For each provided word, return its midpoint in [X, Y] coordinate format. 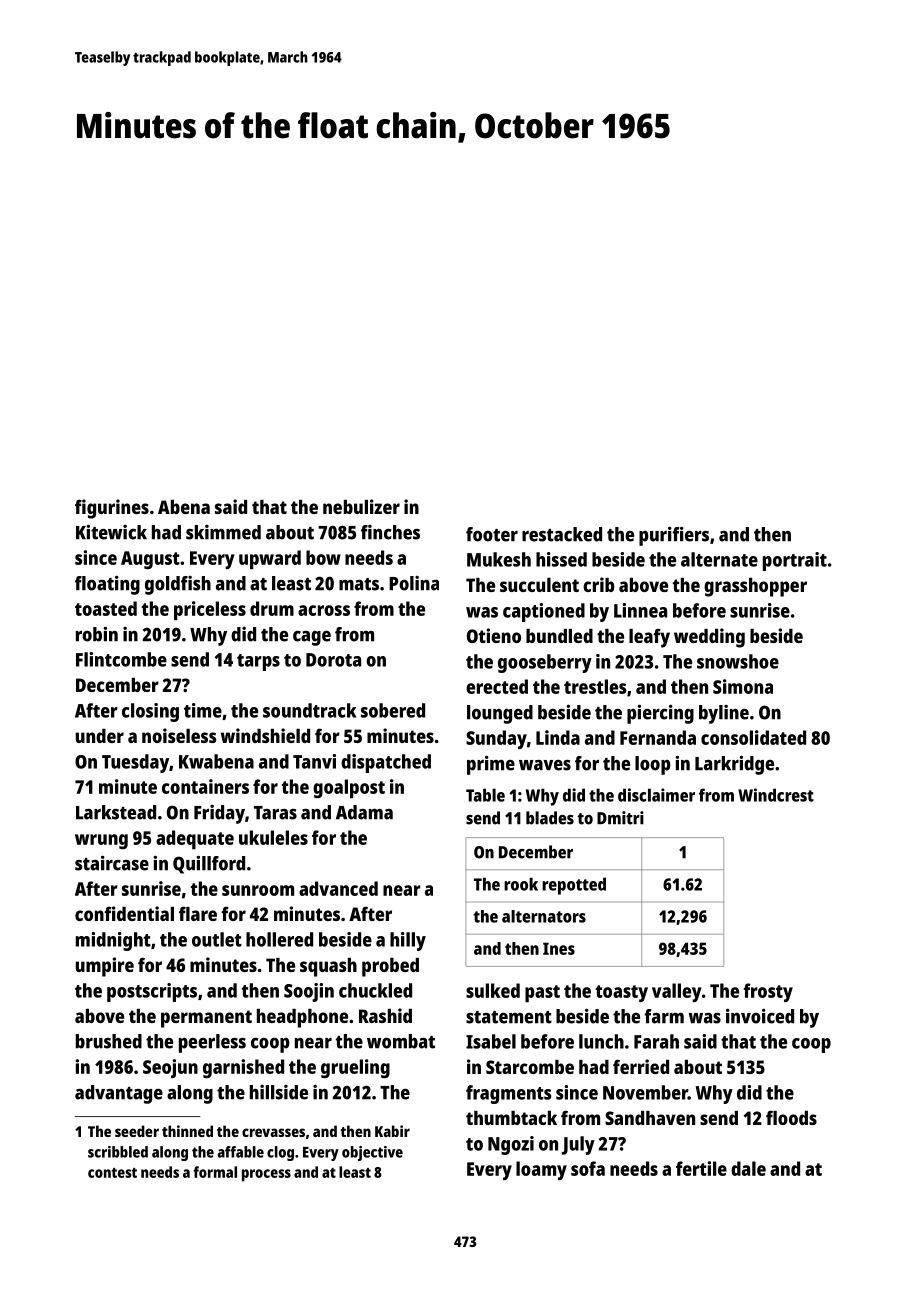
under [100, 736]
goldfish [178, 585]
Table [485, 795]
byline [724, 714]
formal [215, 1172]
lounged [500, 714]
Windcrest [776, 795]
